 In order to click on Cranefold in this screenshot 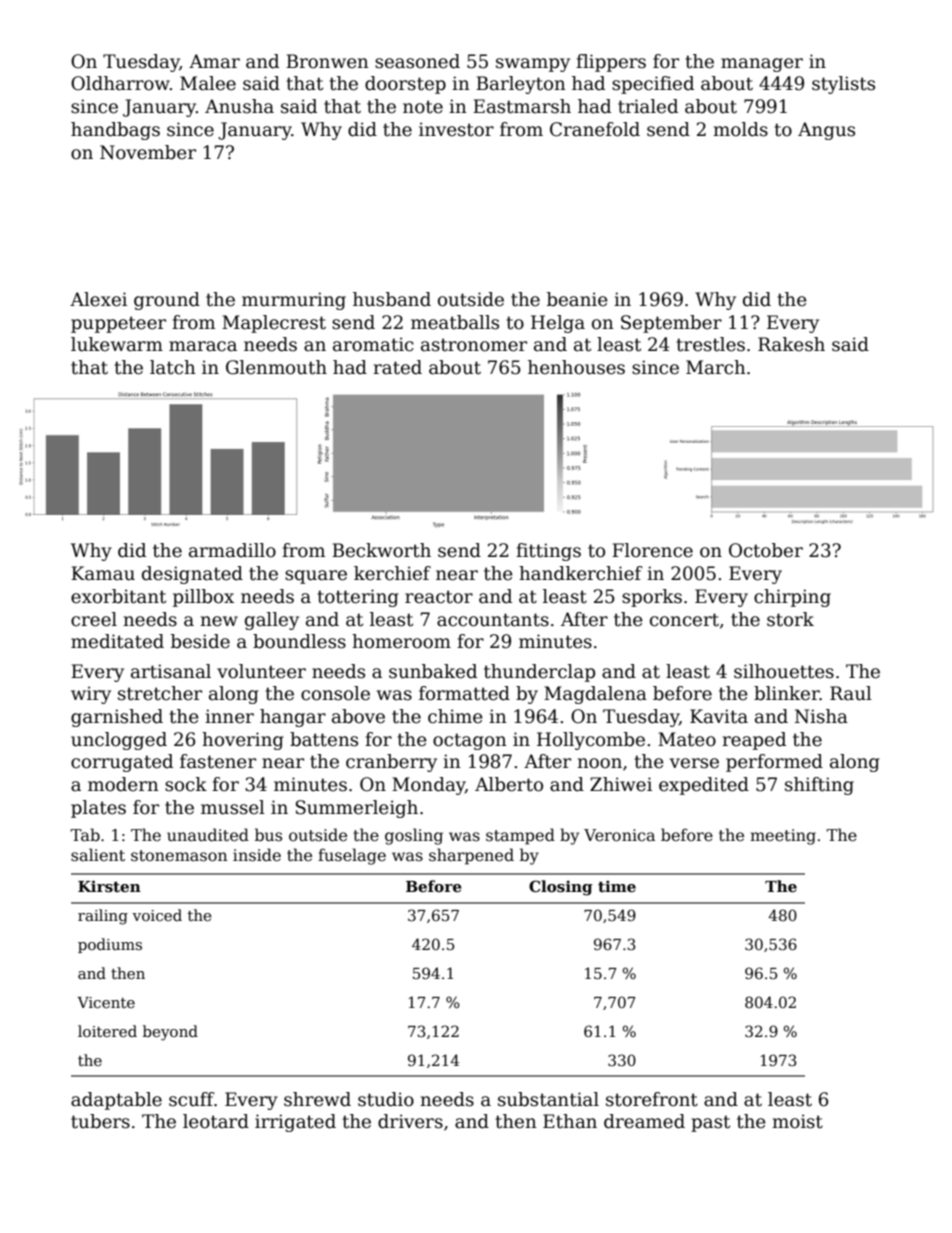, I will do `click(595, 129)`.
